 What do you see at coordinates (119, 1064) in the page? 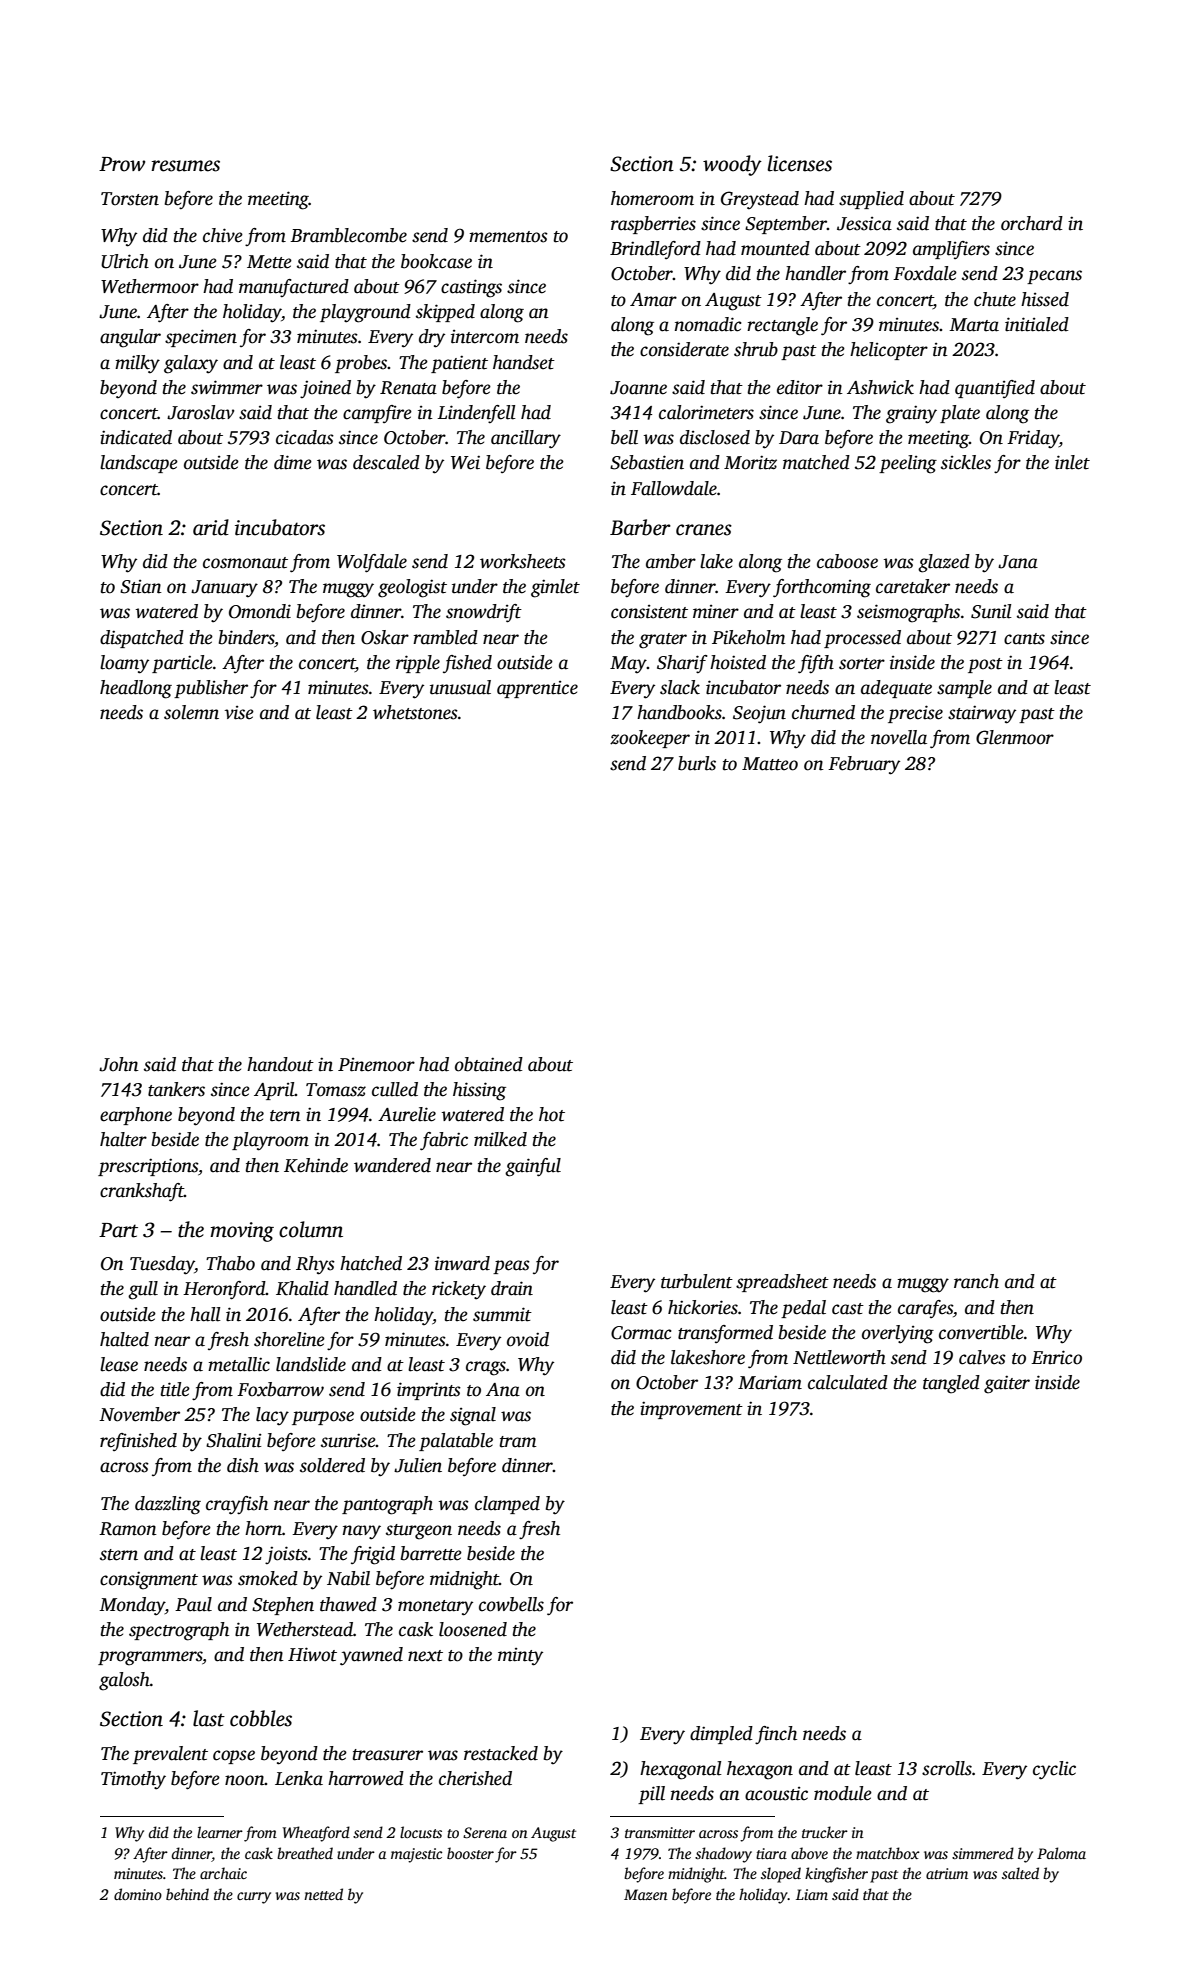
I see `John` at bounding box center [119, 1064].
